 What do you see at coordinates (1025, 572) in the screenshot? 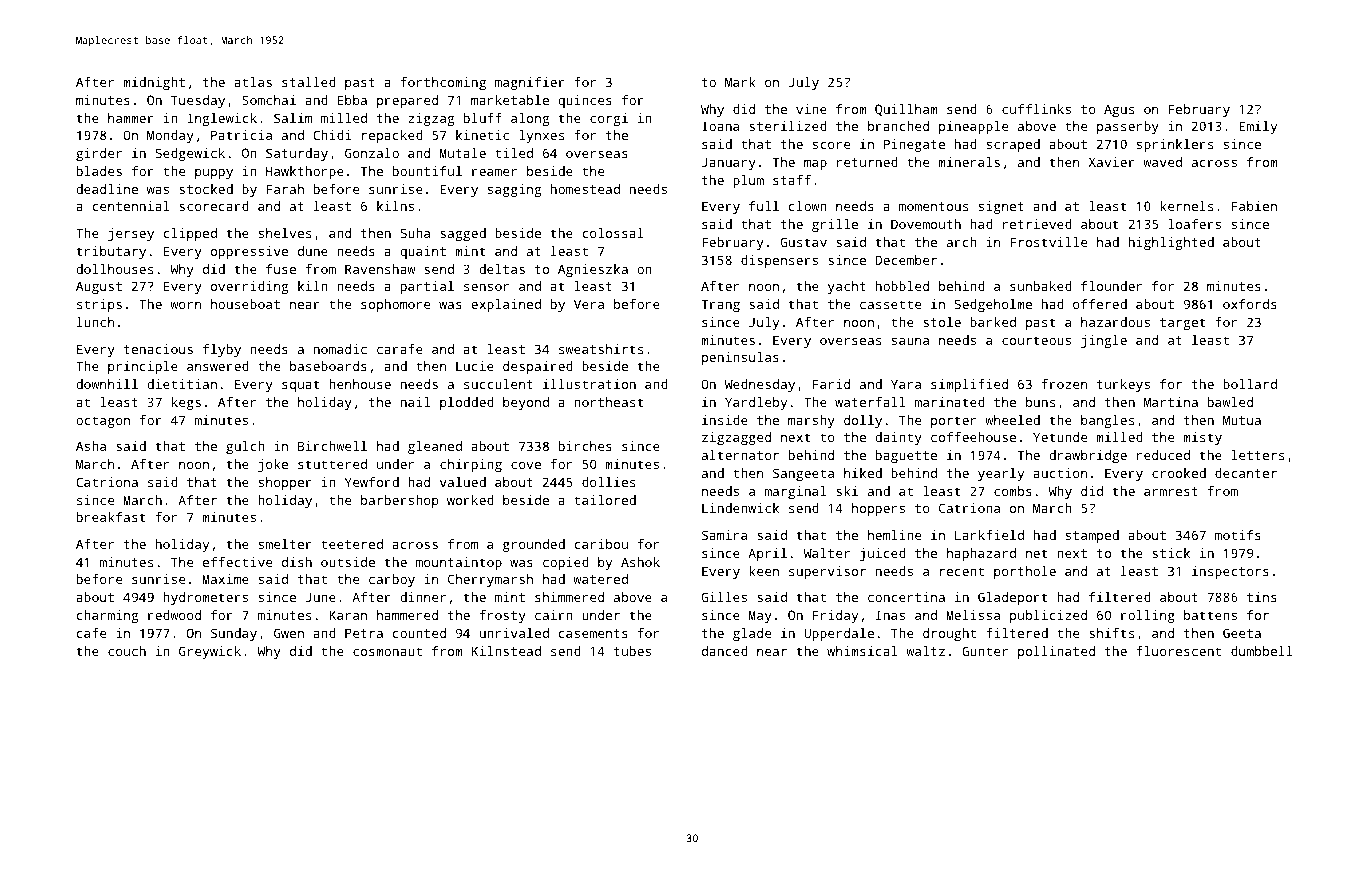
I see `porthole` at bounding box center [1025, 572].
